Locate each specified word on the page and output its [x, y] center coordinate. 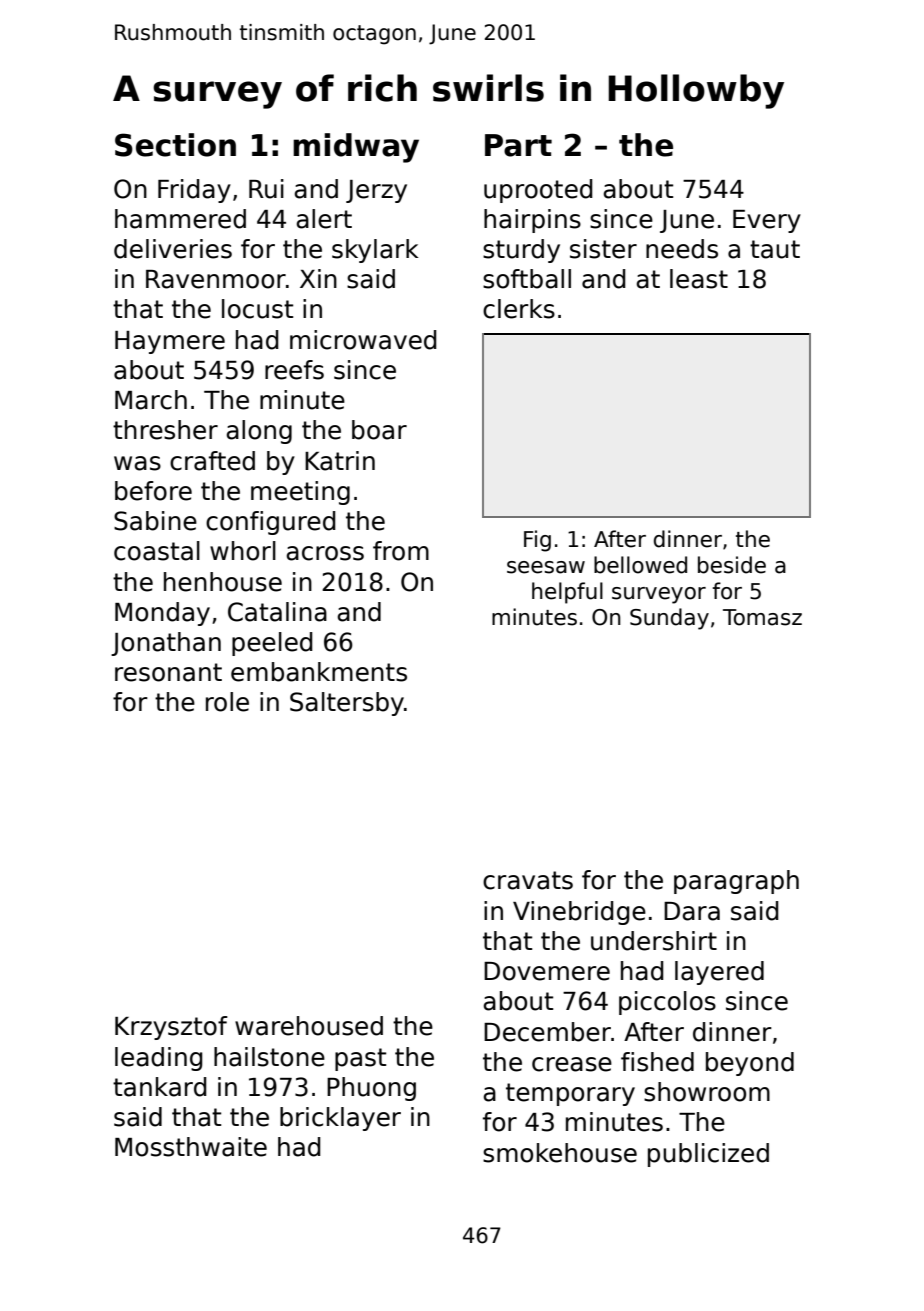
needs [682, 249]
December [547, 1032]
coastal [157, 551]
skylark [375, 251]
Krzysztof [171, 1028]
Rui [266, 189]
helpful [567, 593]
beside [732, 565]
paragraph [736, 882]
